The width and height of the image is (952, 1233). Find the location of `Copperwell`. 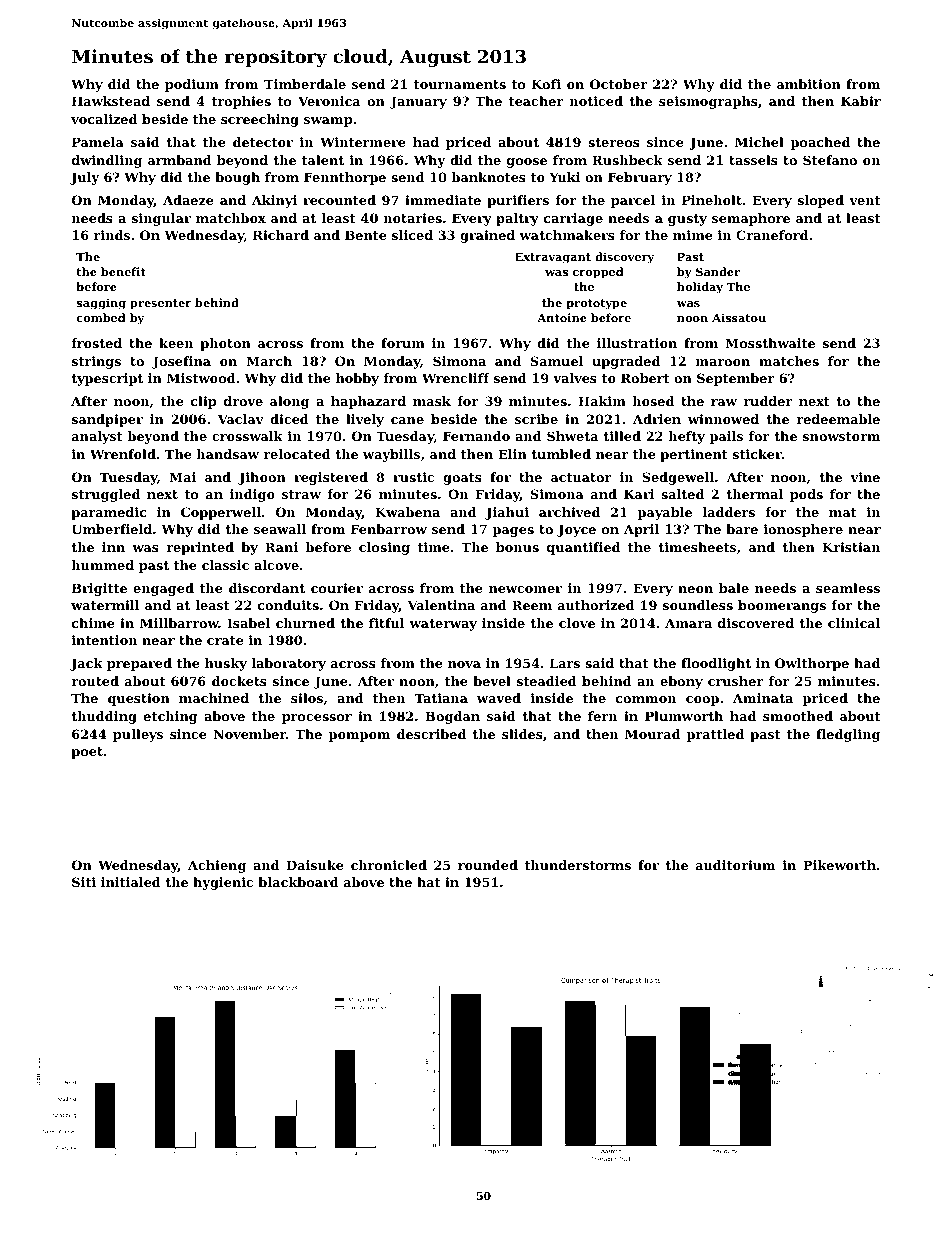

Copperwell is located at coordinates (221, 513).
